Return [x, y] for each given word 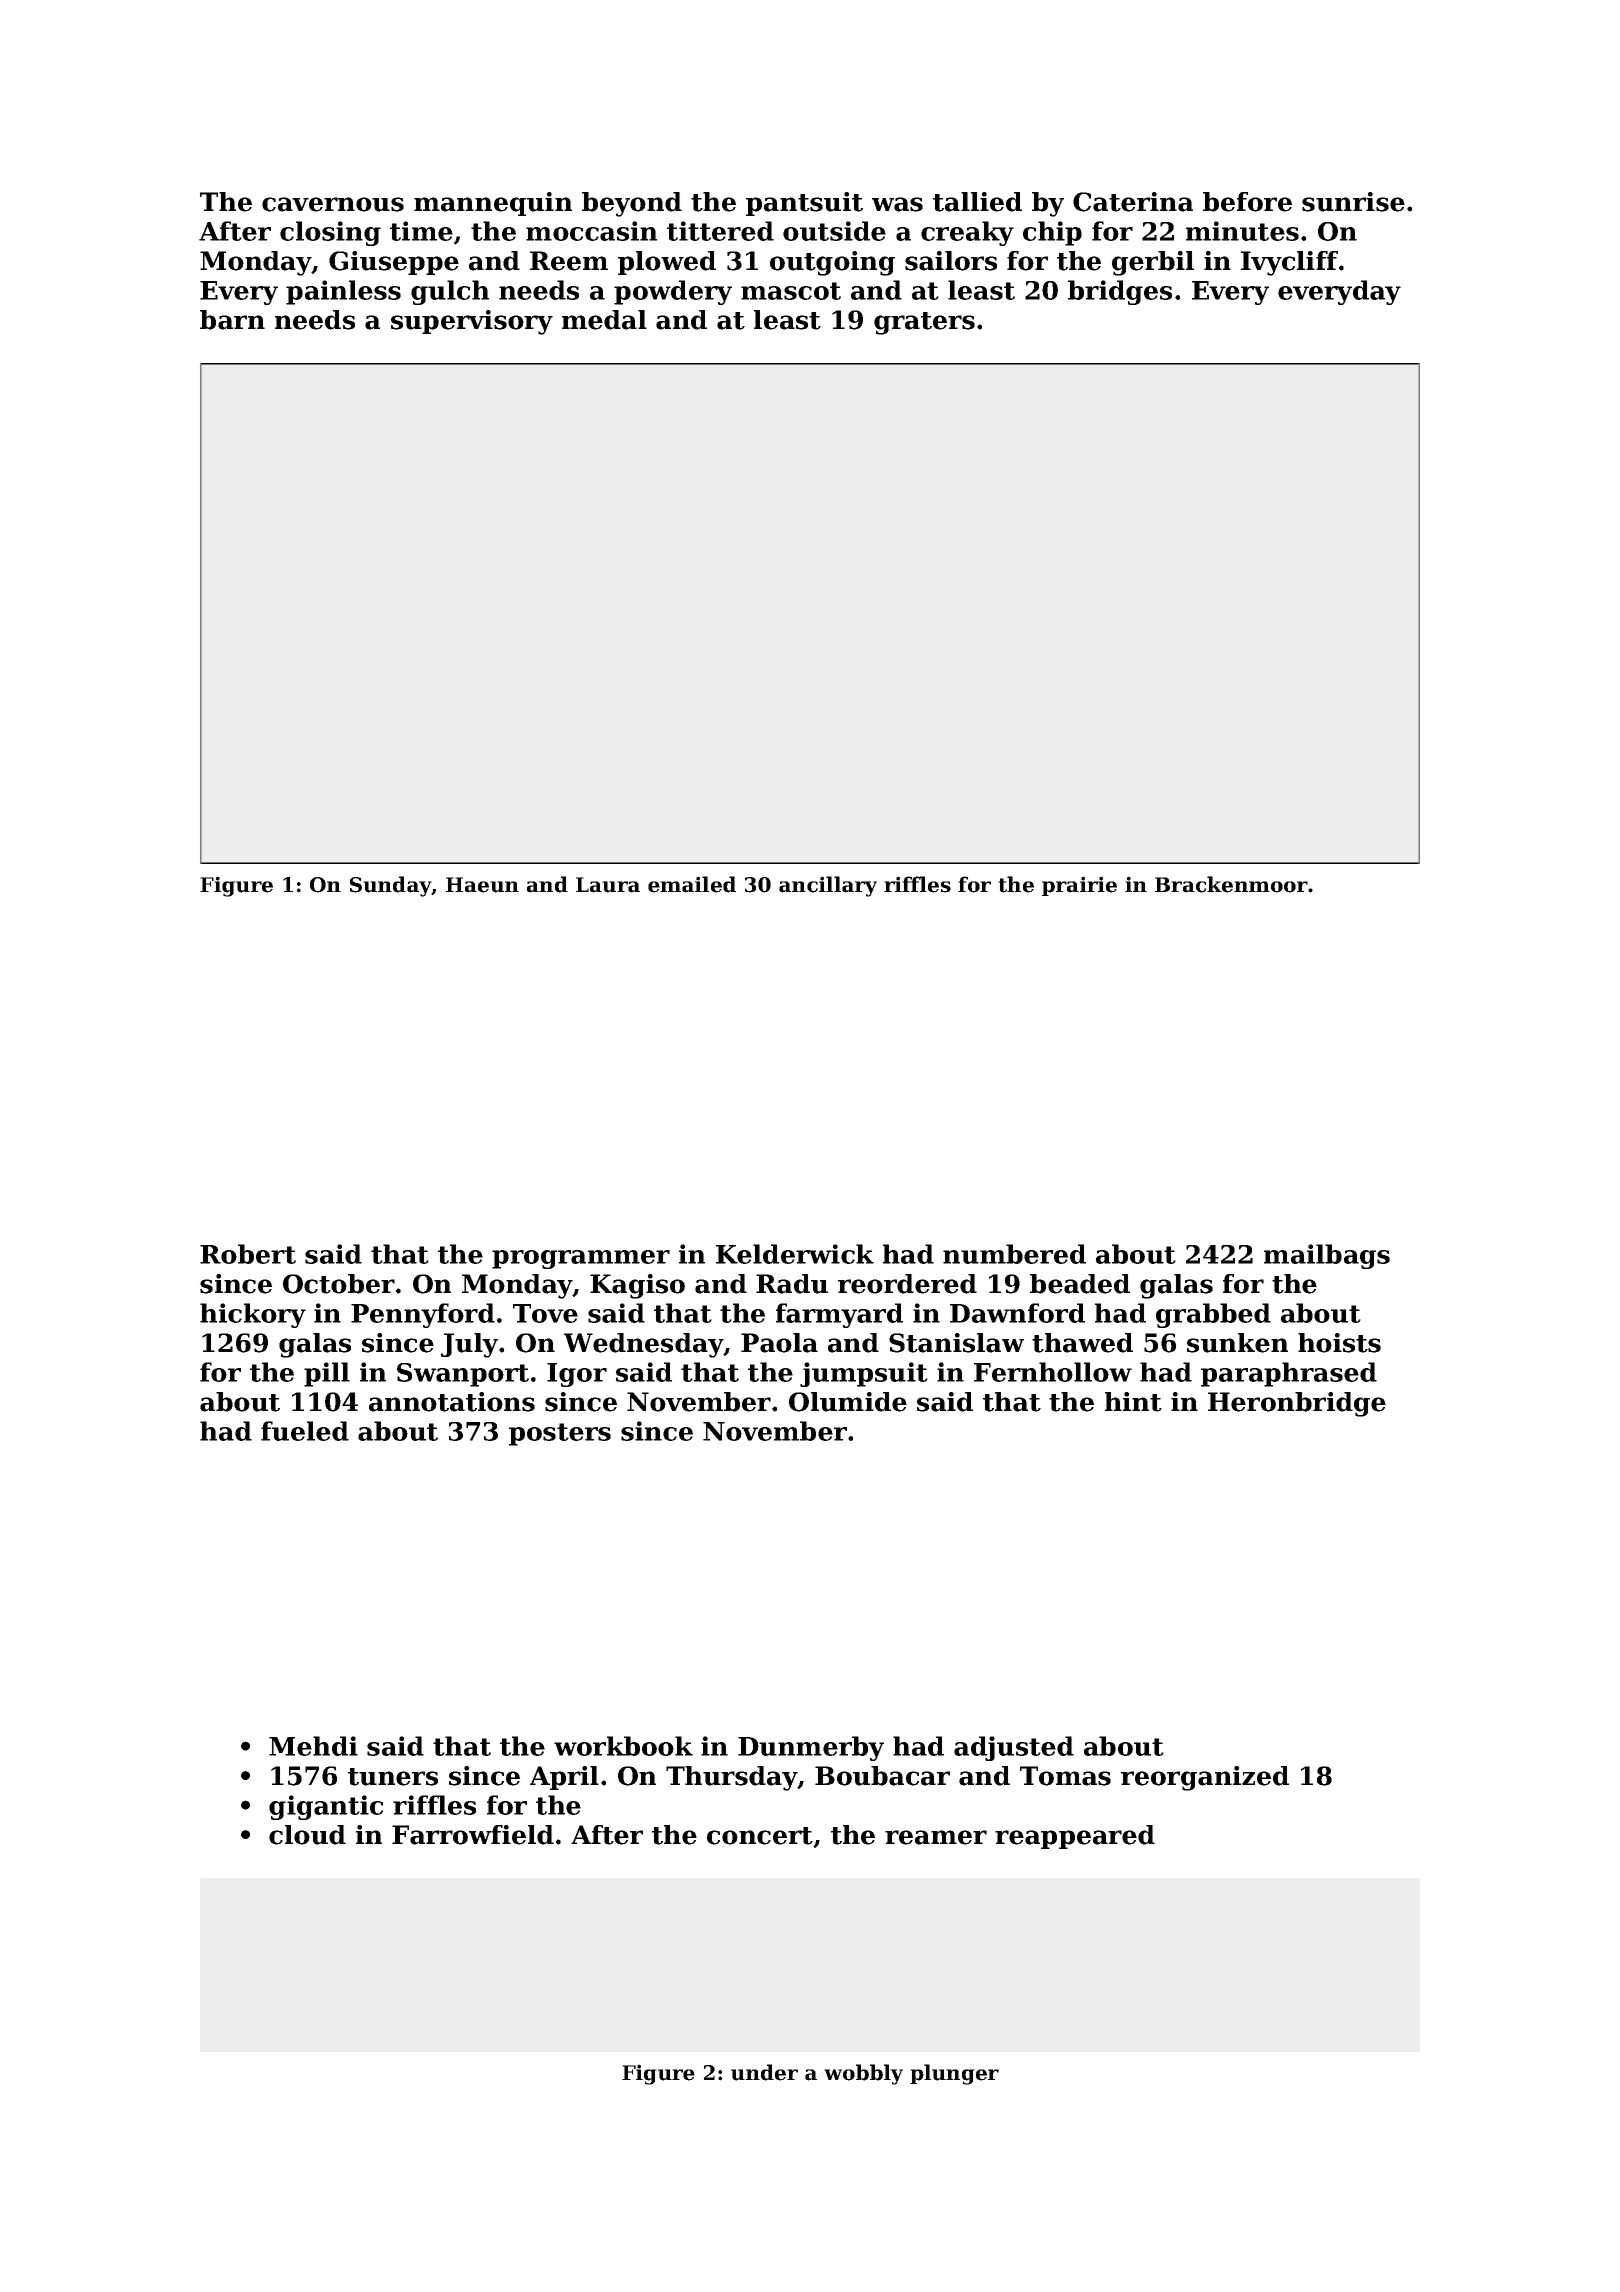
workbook [623, 1746]
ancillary [828, 886]
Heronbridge [1297, 1404]
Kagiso [637, 1286]
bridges [1120, 292]
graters [924, 323]
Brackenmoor [1231, 884]
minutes [1242, 231]
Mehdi [313, 1746]
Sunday [391, 886]
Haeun [482, 885]
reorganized [1205, 1778]
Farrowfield [473, 1835]
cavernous [333, 204]
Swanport [463, 1375]
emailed [692, 884]
